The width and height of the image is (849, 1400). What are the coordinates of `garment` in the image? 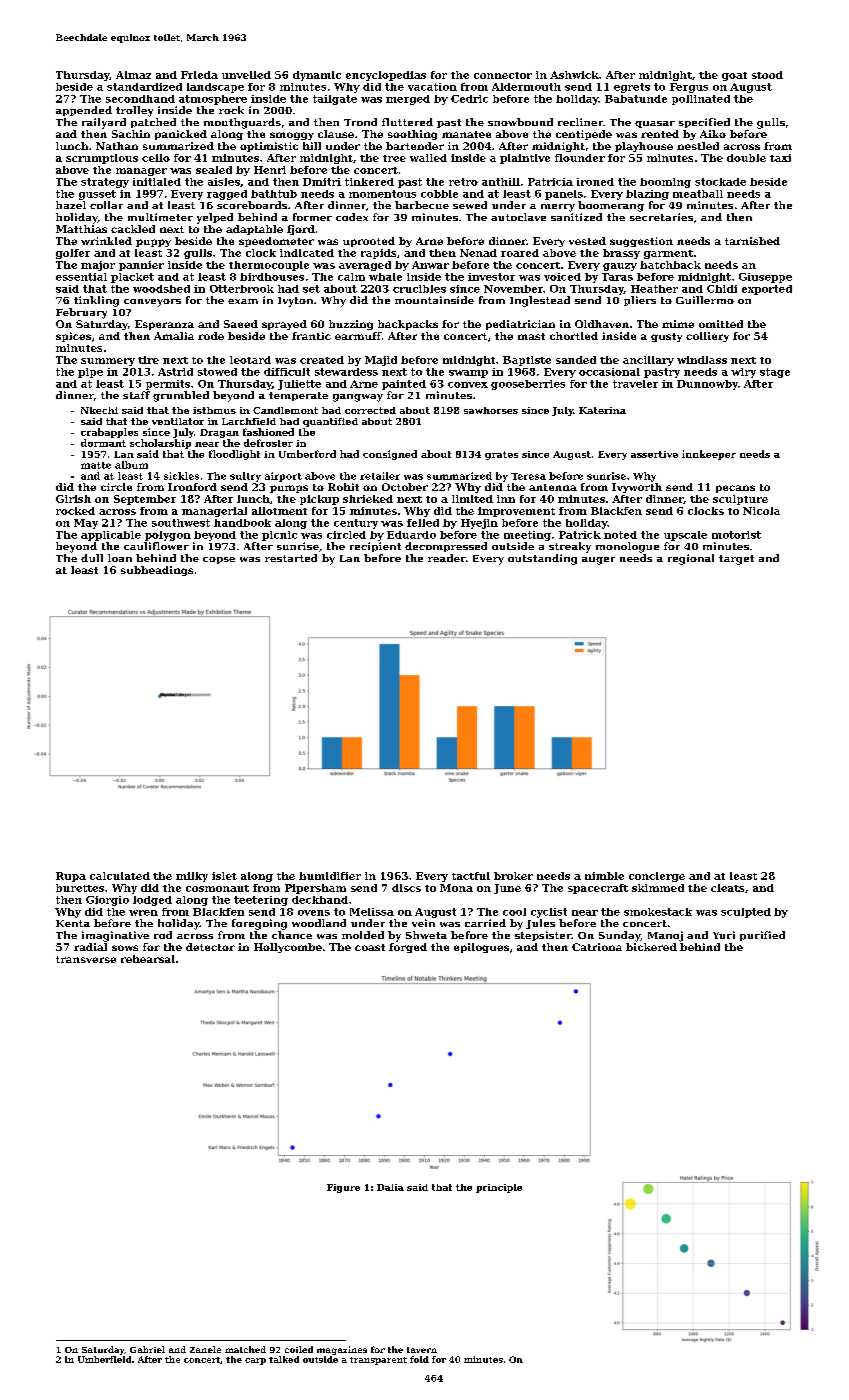 It's located at (668, 254).
